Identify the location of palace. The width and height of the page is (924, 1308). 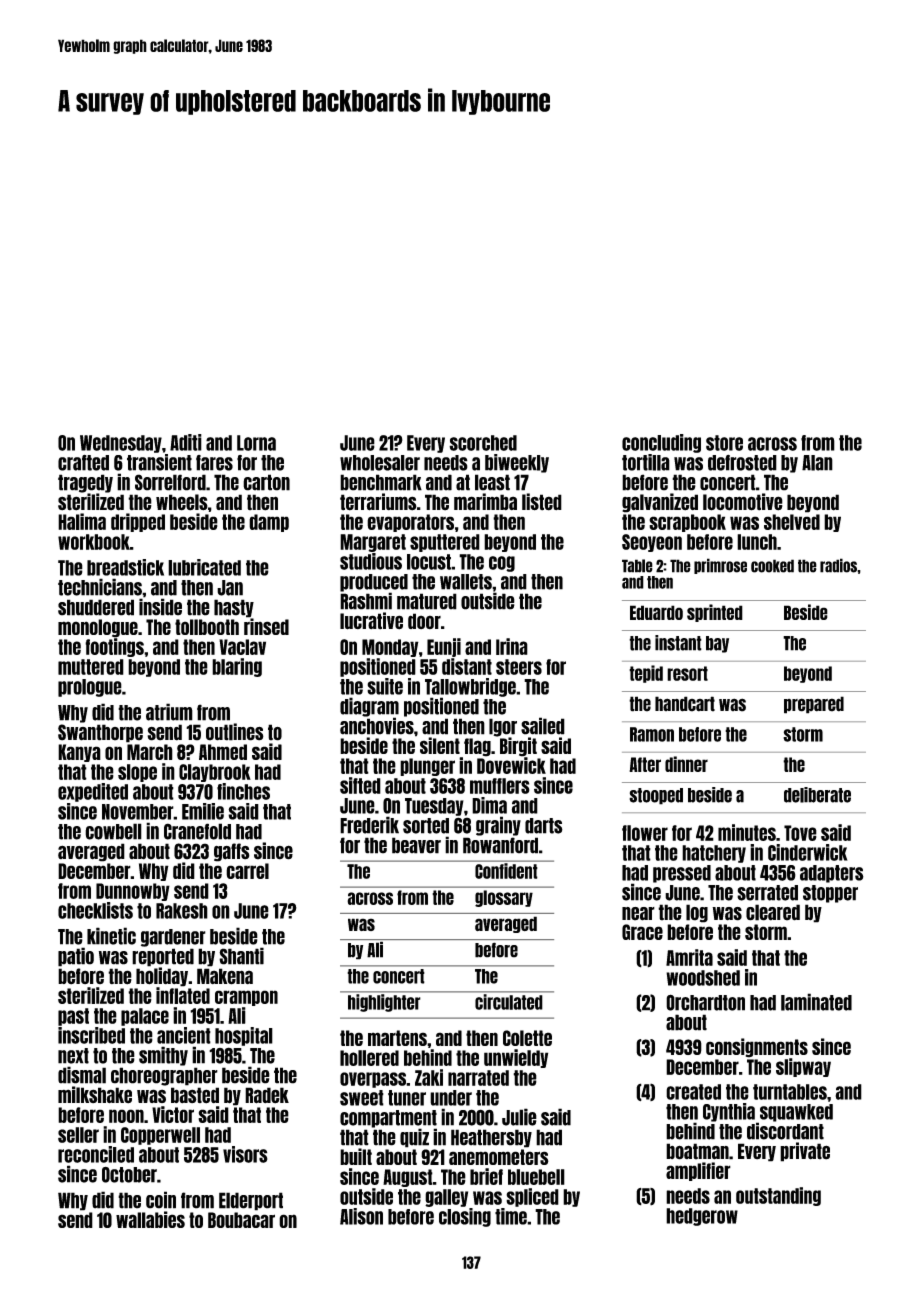
(145, 1017).
